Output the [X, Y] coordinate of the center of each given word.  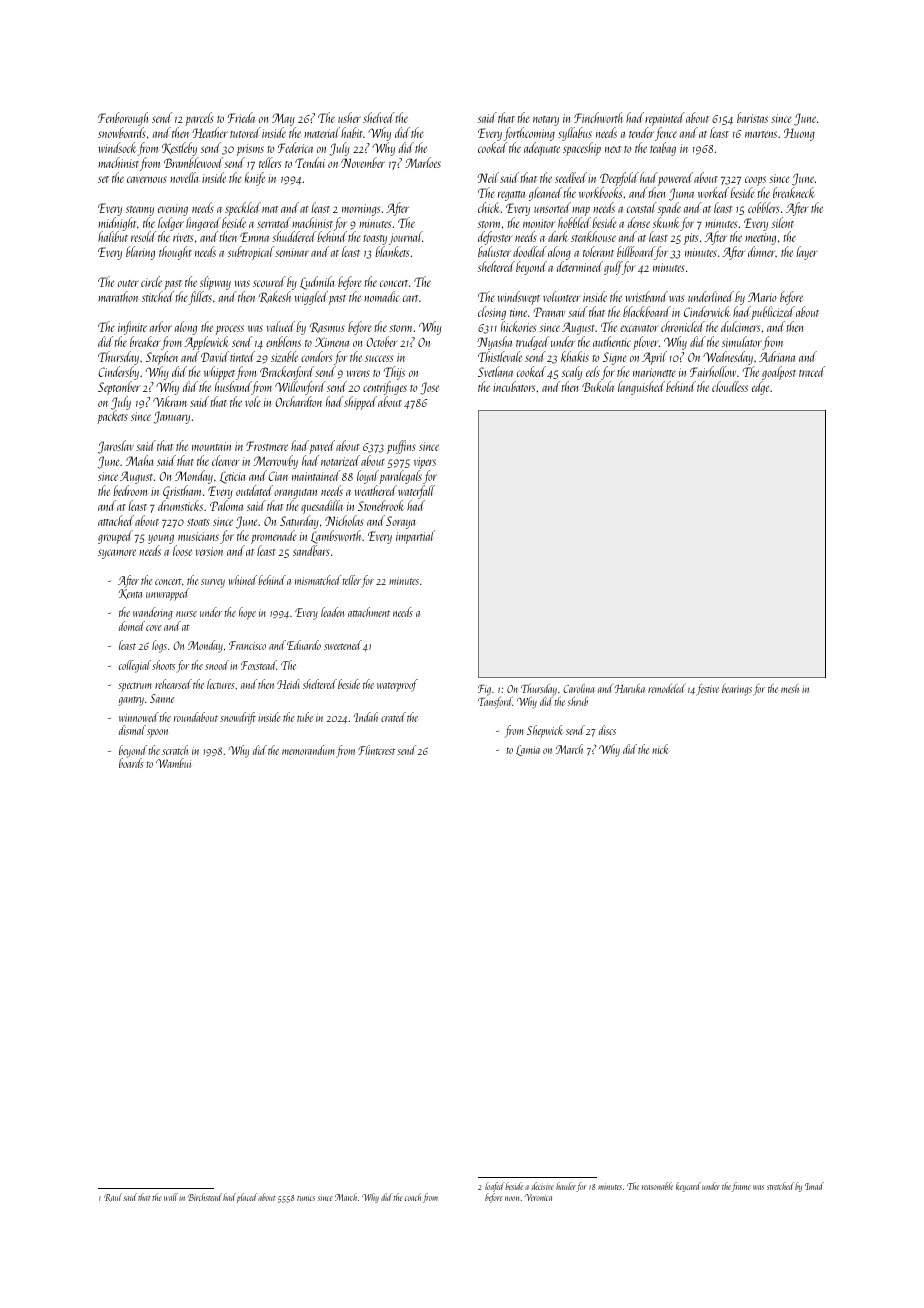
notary [546, 121]
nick [660, 749]
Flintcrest [376, 750]
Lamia [528, 750]
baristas [752, 117]
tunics [306, 1198]
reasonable [657, 1186]
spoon [157, 733]
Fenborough [123, 119]
